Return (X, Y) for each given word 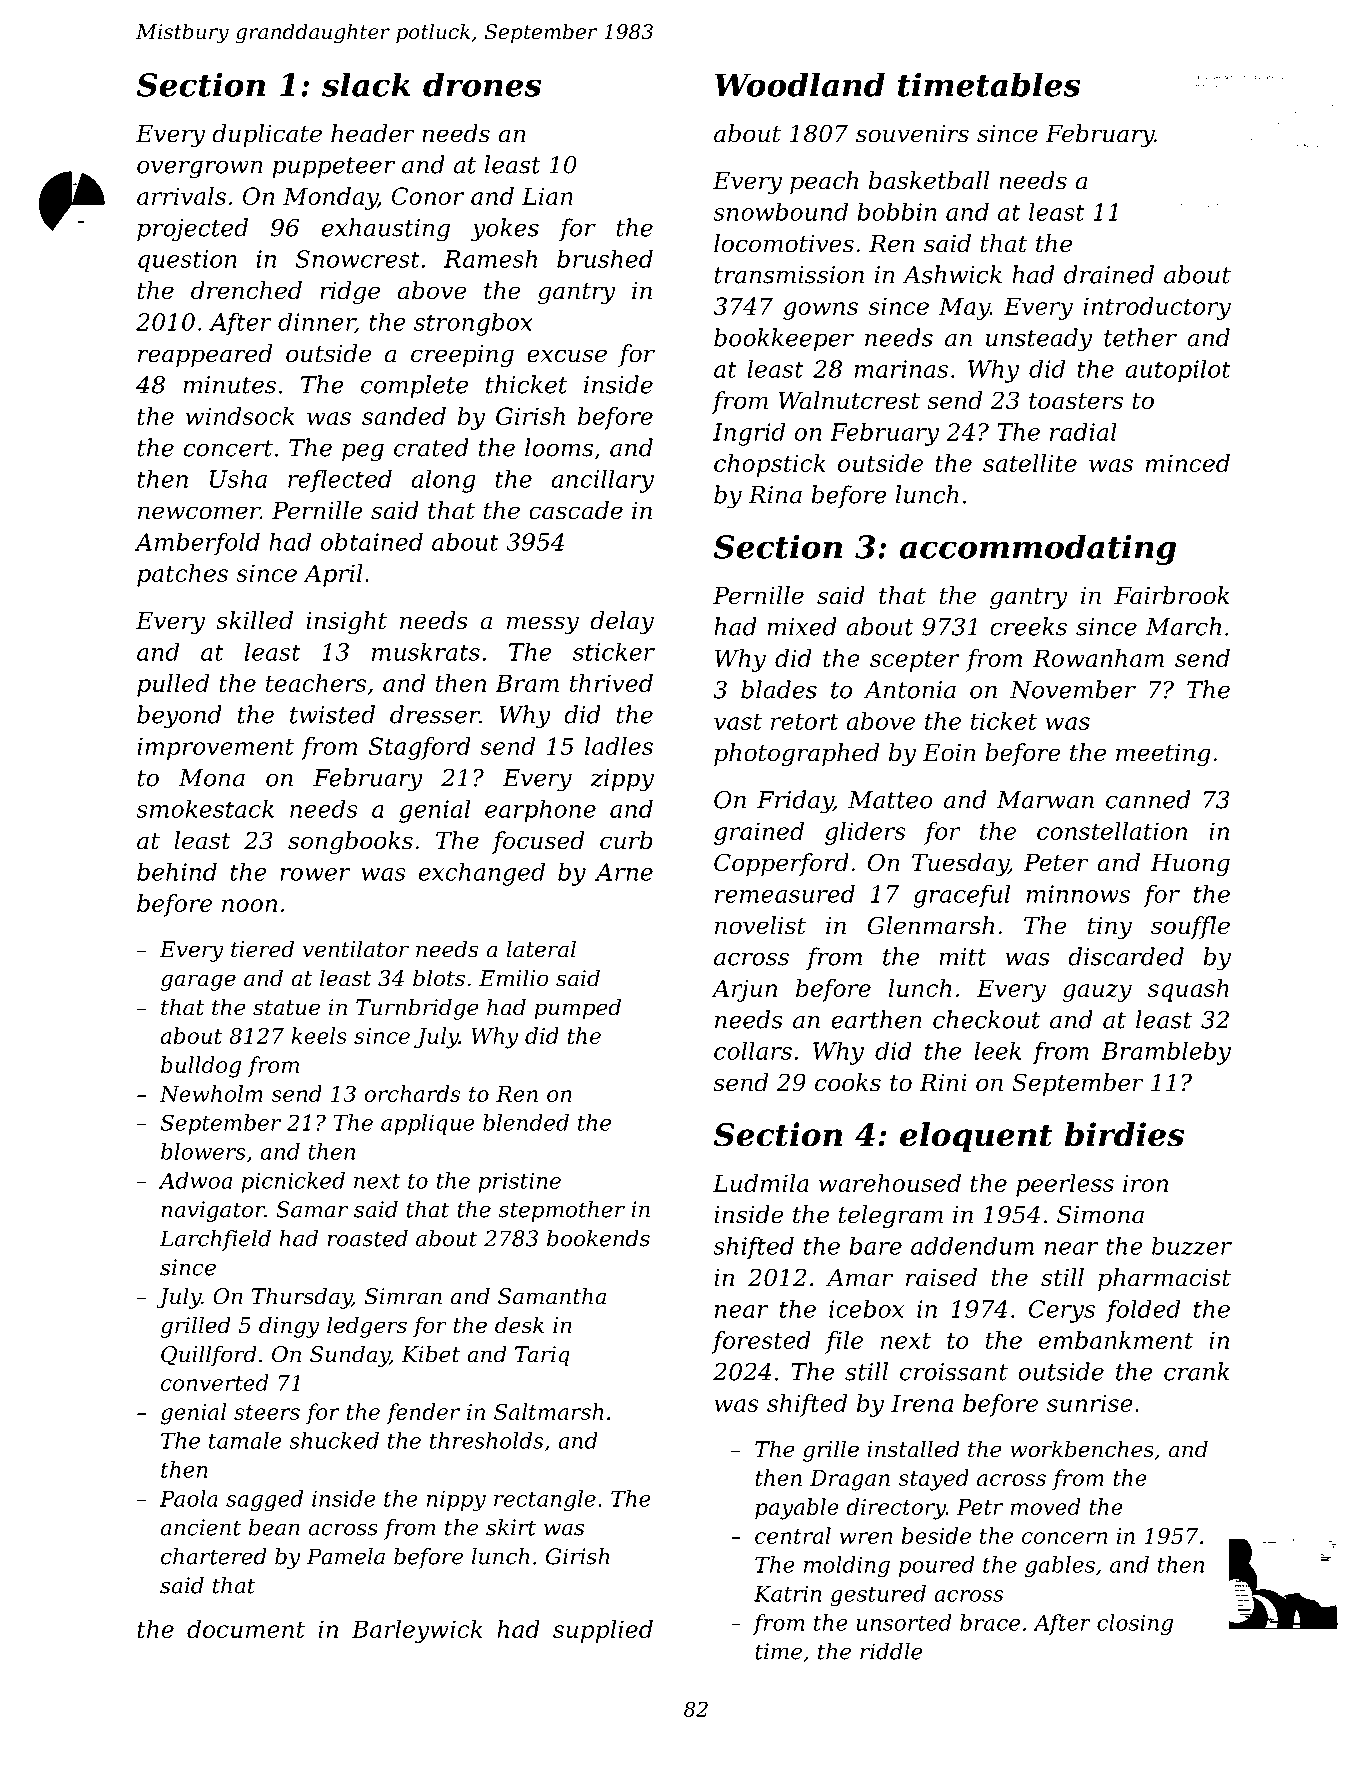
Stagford (420, 748)
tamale (245, 1440)
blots (439, 978)
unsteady (1039, 340)
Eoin (949, 753)
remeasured (785, 893)
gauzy (1097, 993)
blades (779, 689)
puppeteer (333, 167)
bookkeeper (784, 339)
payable (797, 1509)
